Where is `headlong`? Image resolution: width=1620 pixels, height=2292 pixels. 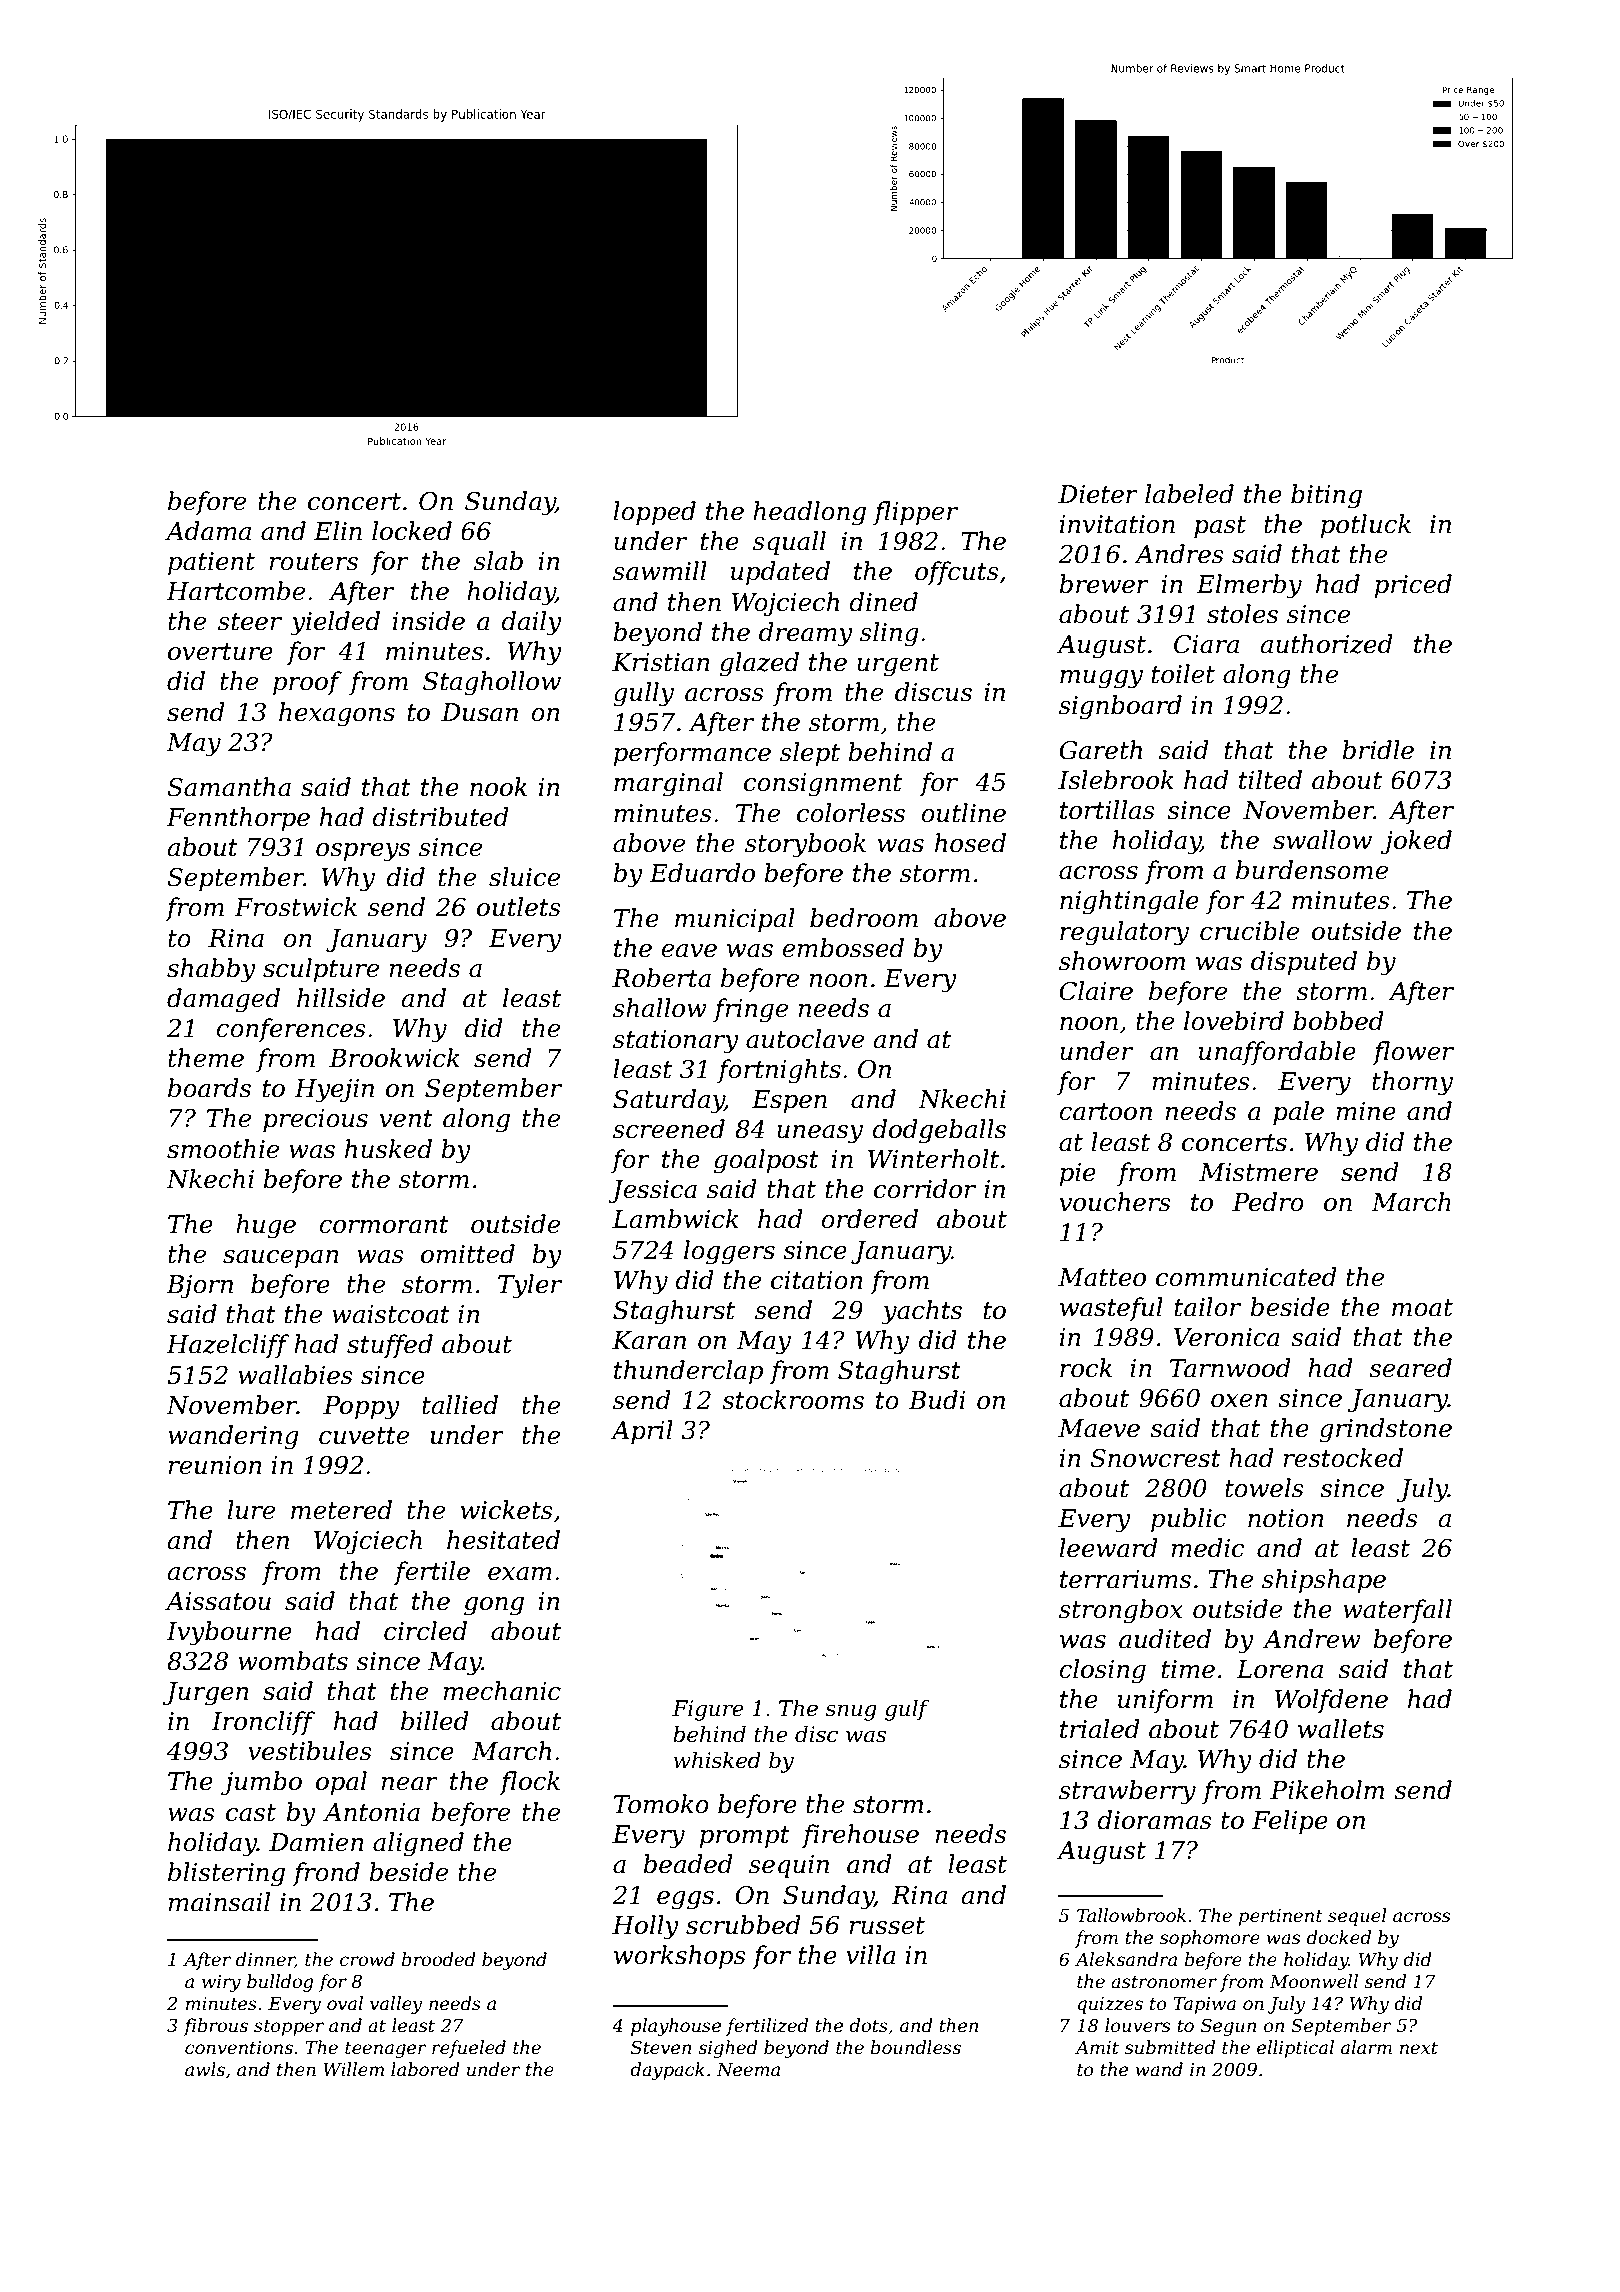 headlong is located at coordinates (809, 513).
